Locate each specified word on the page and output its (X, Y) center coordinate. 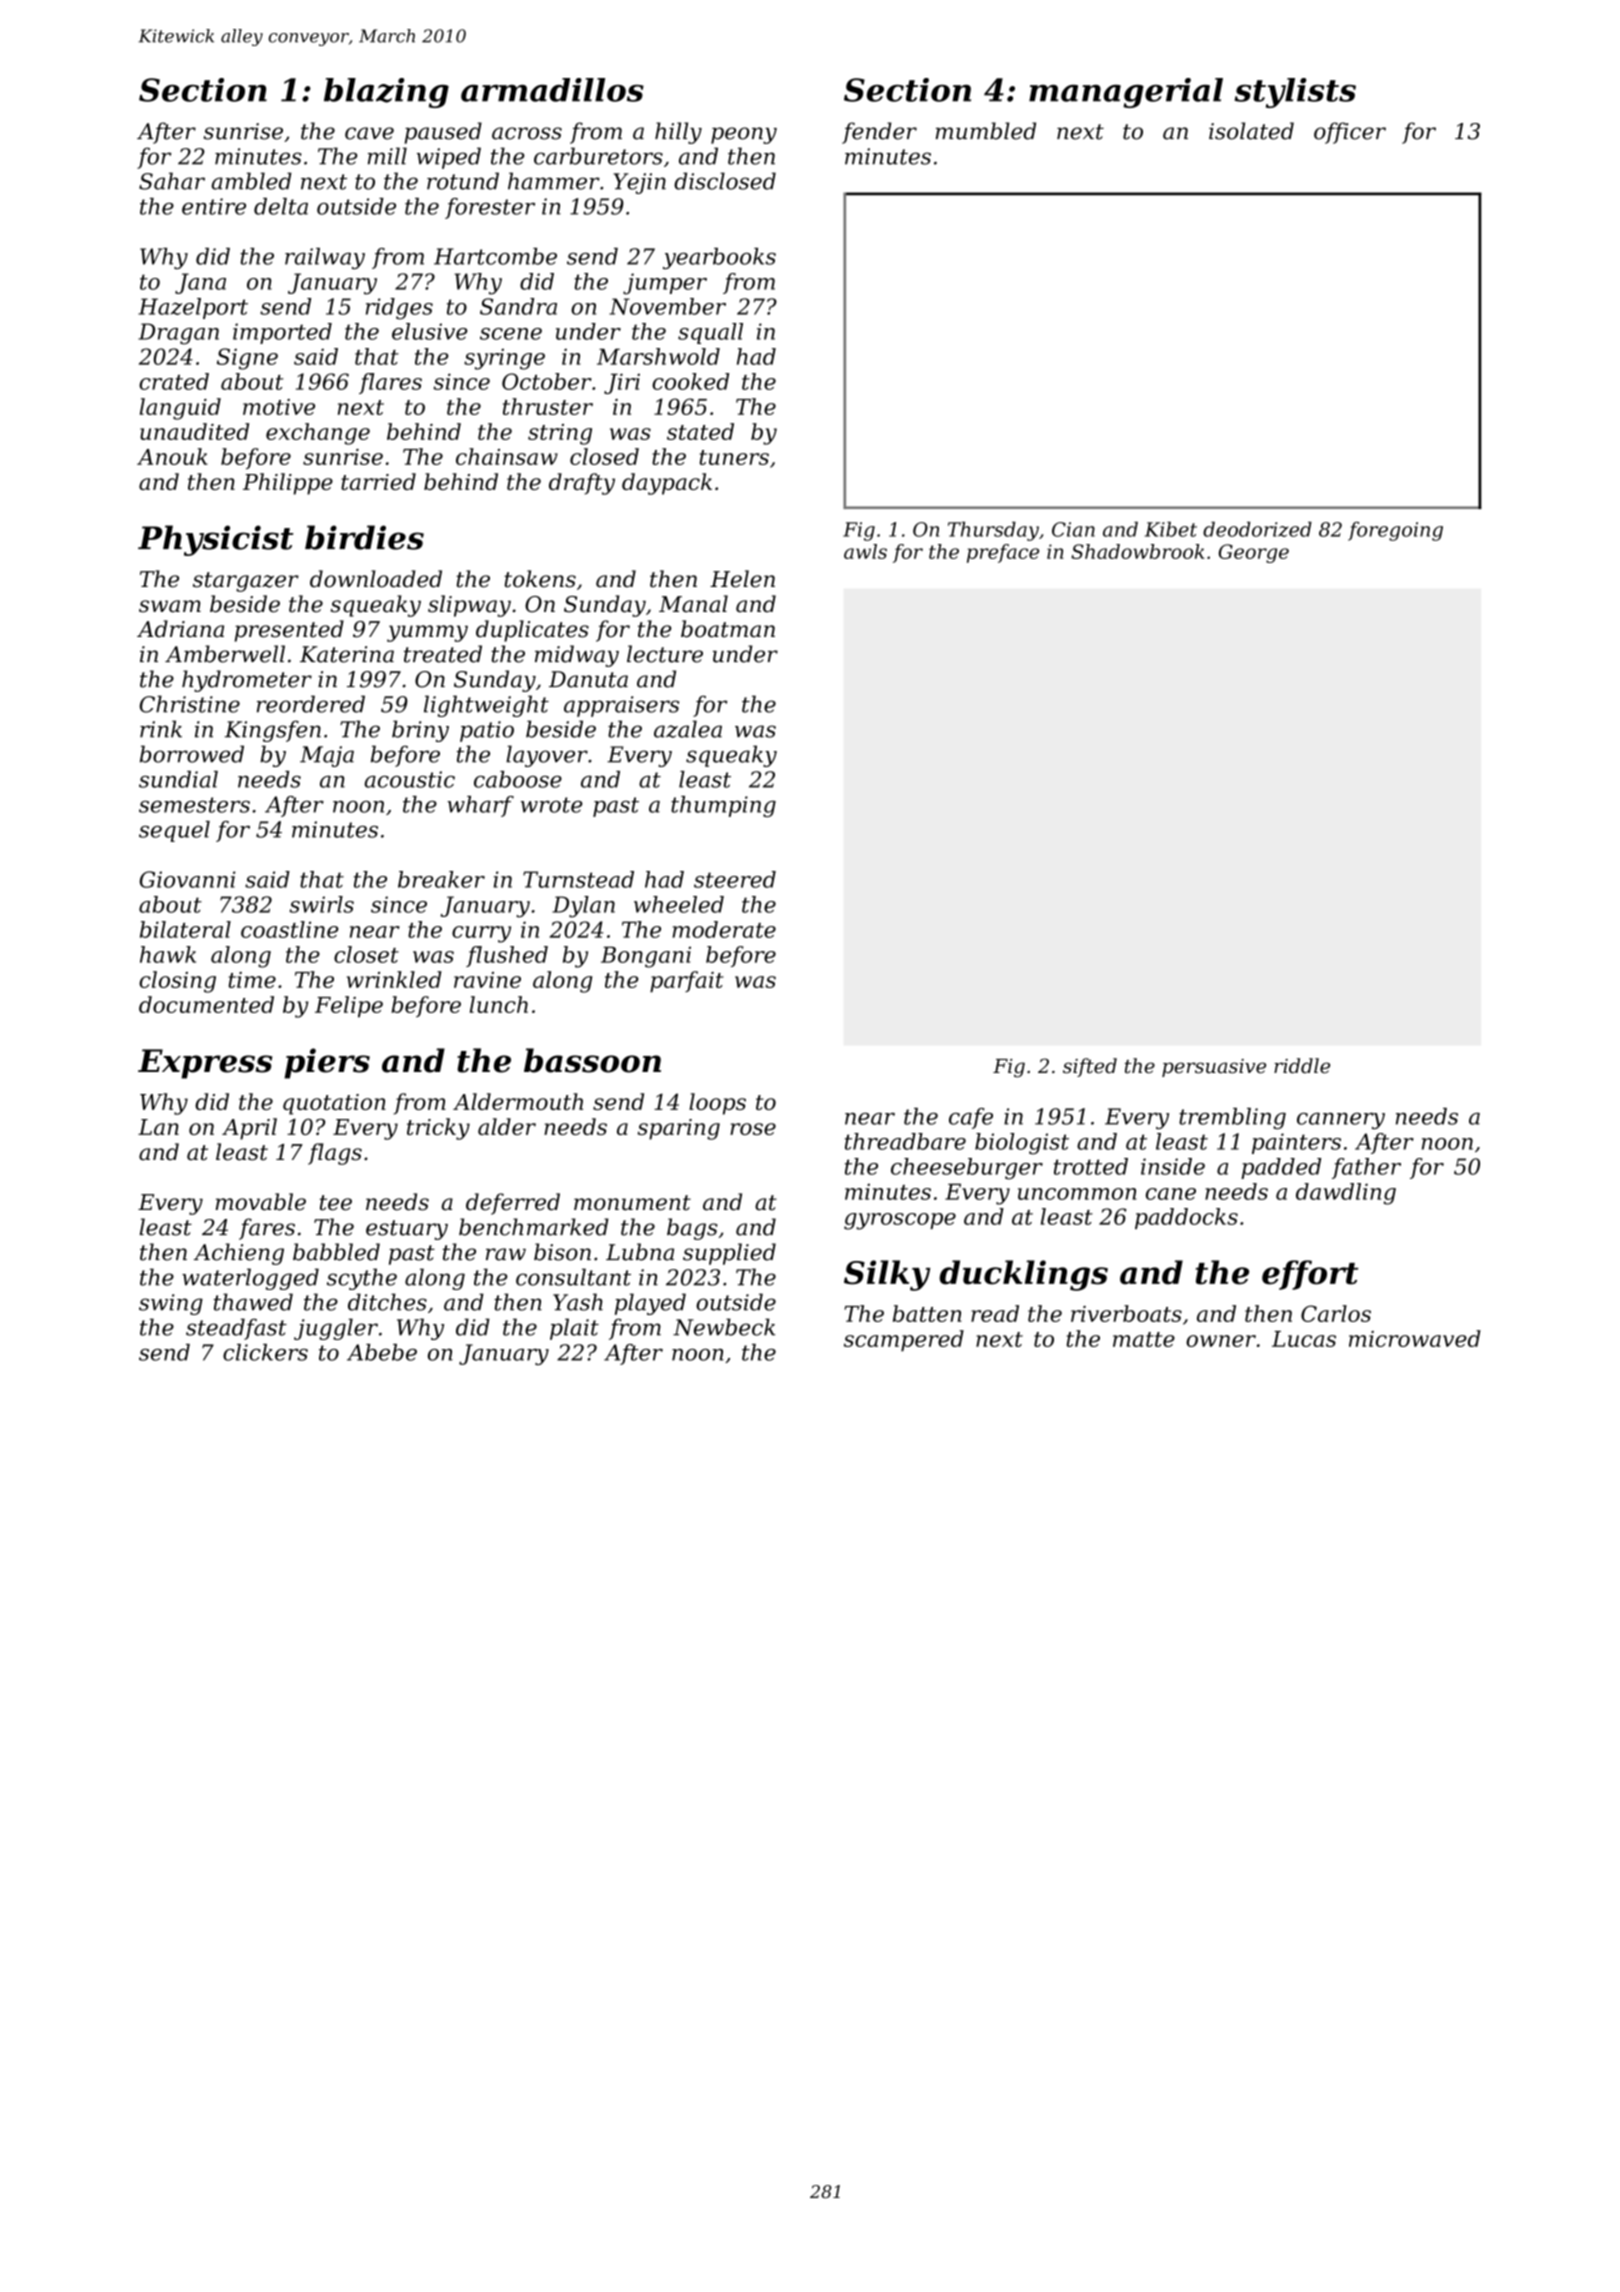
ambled (252, 181)
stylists (1295, 93)
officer (1350, 133)
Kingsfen (273, 731)
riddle (1302, 1066)
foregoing (1395, 531)
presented (289, 631)
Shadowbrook (1138, 551)
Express (205, 1064)
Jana (200, 283)
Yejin (640, 183)
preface (1003, 553)
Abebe (382, 1352)
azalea (688, 729)
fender (879, 133)
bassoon (592, 1060)
